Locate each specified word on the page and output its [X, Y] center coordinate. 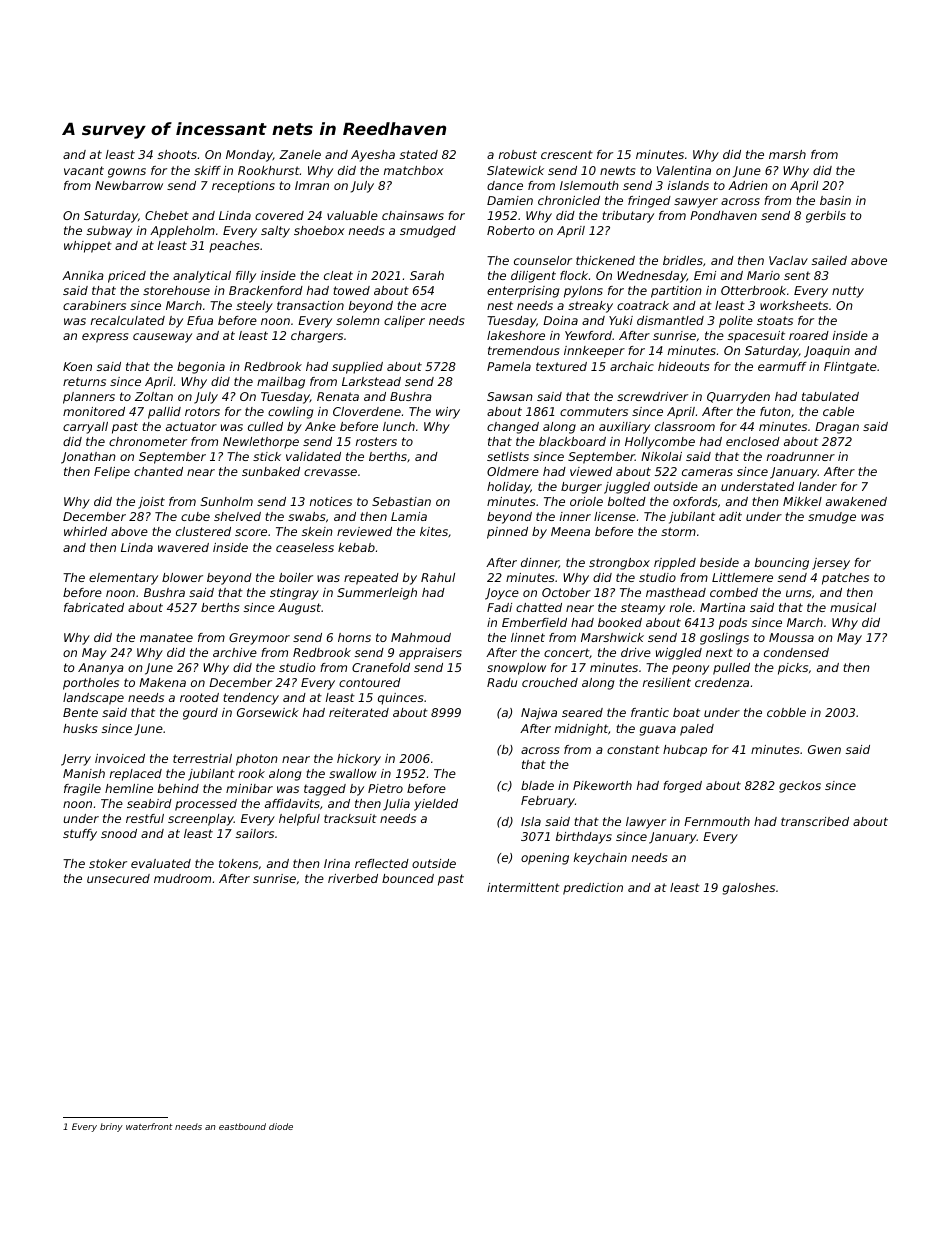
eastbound [242, 1126]
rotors [202, 411]
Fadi [499, 607]
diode [281, 1126]
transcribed [815, 821]
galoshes [749, 889]
